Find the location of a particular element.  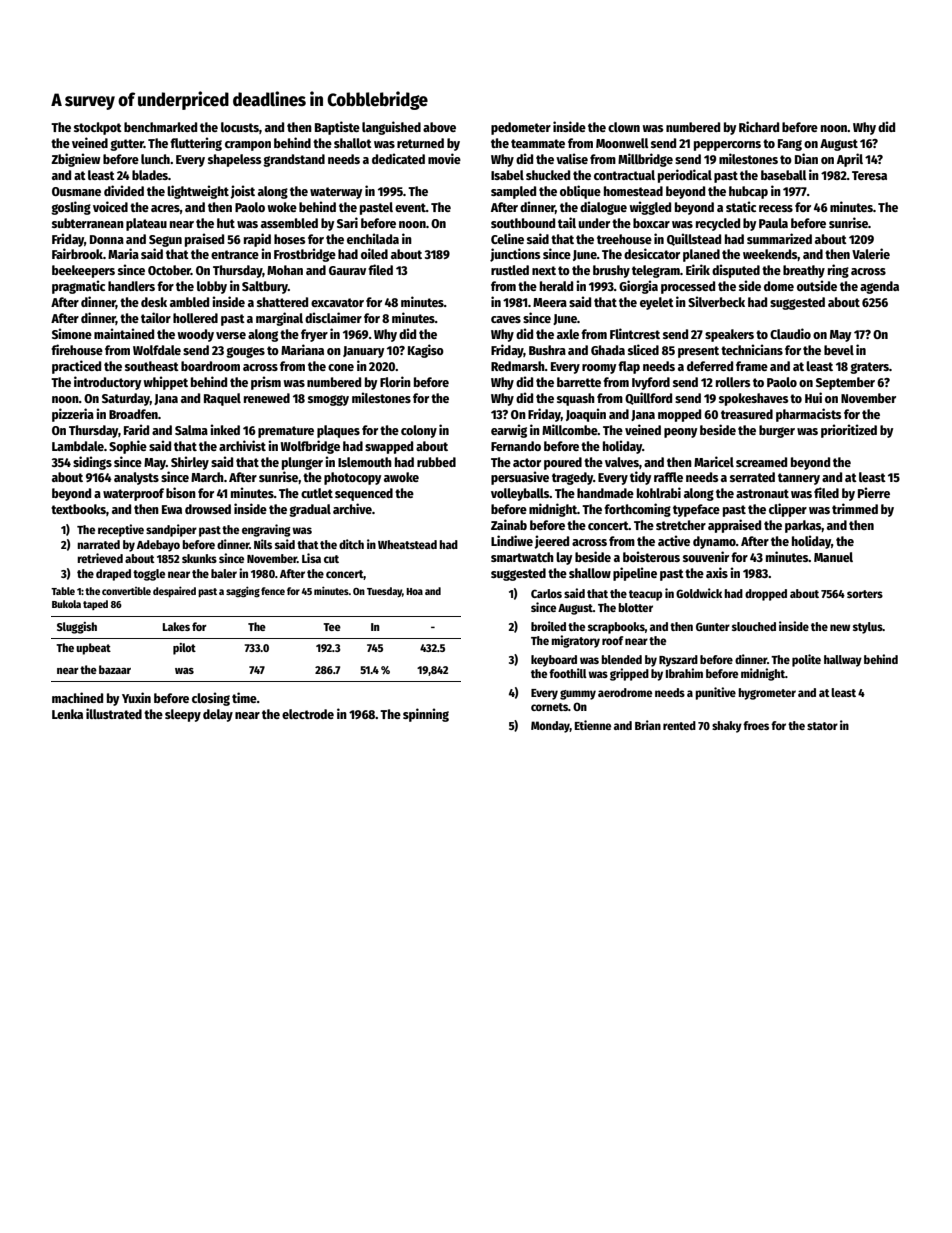

stator is located at coordinates (822, 726).
